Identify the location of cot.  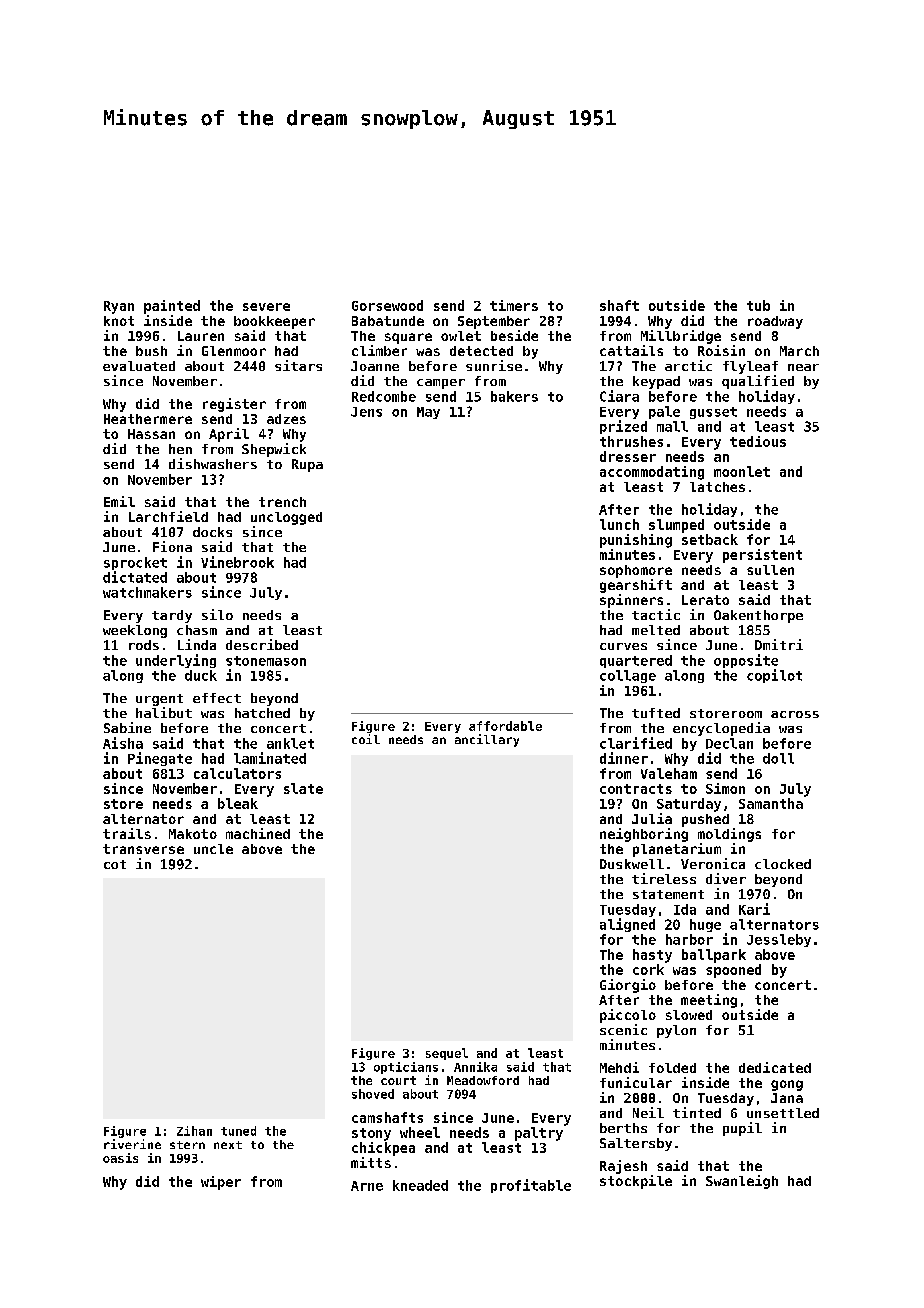
(115, 864).
